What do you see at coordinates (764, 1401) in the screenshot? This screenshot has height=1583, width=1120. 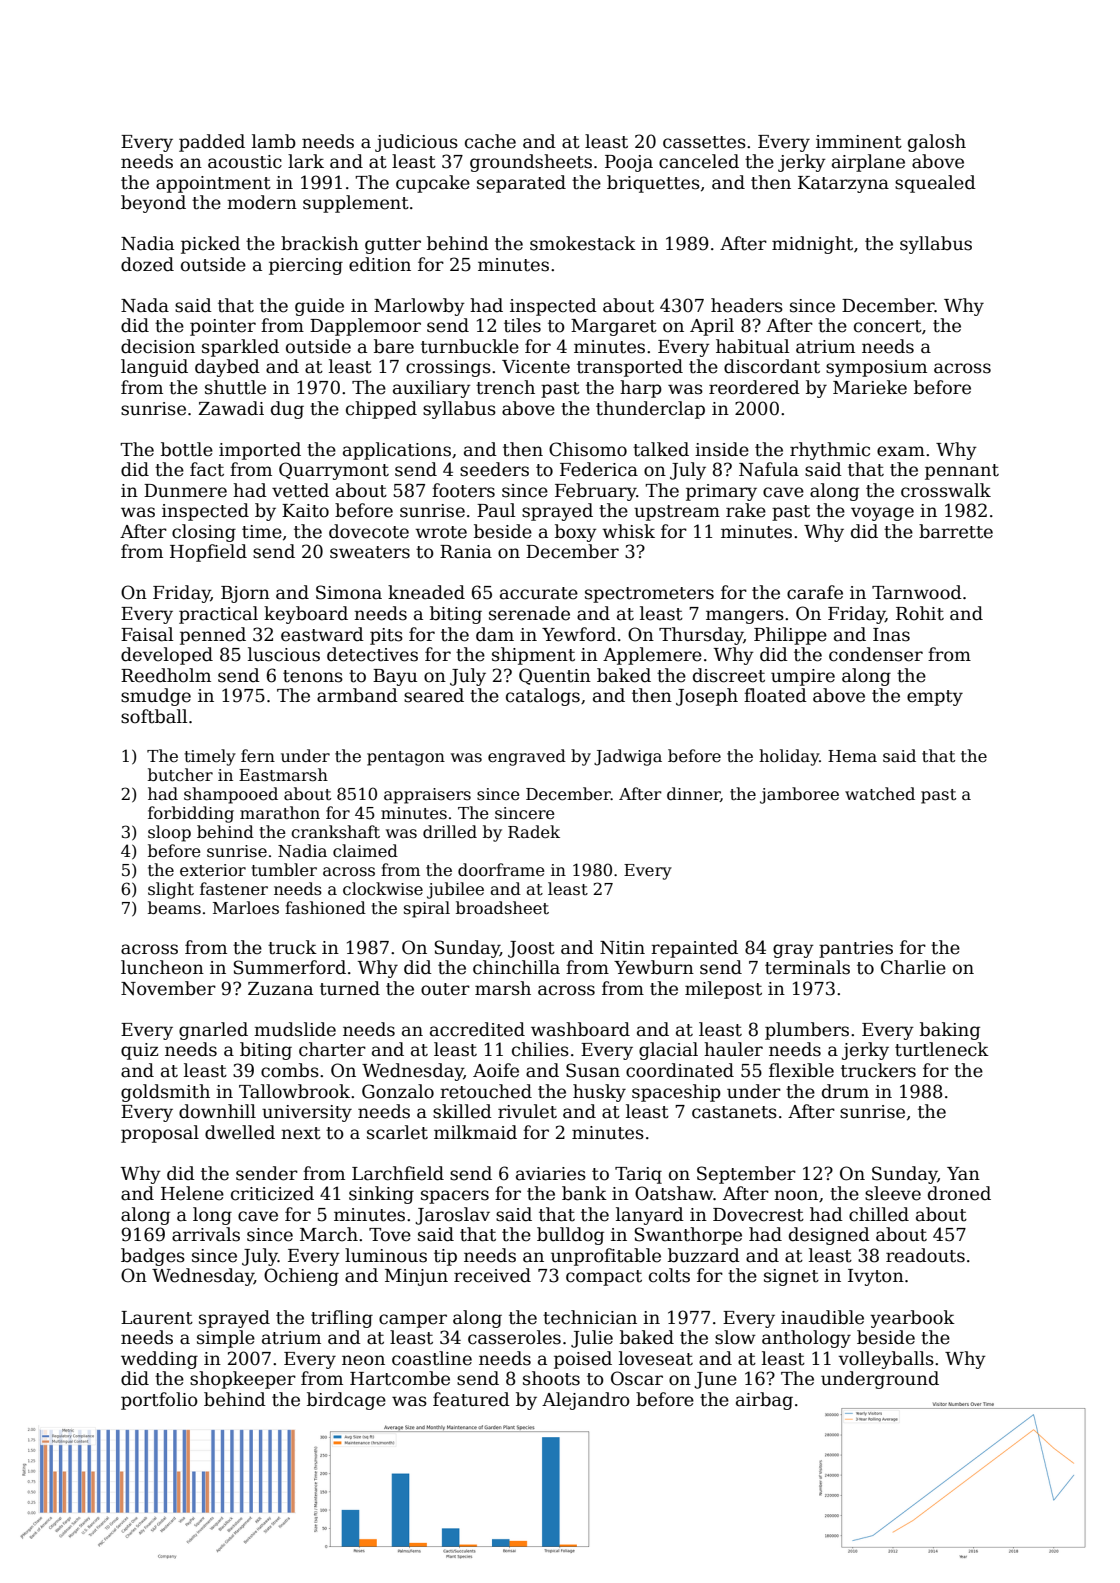 I see `airbag` at bounding box center [764, 1401].
